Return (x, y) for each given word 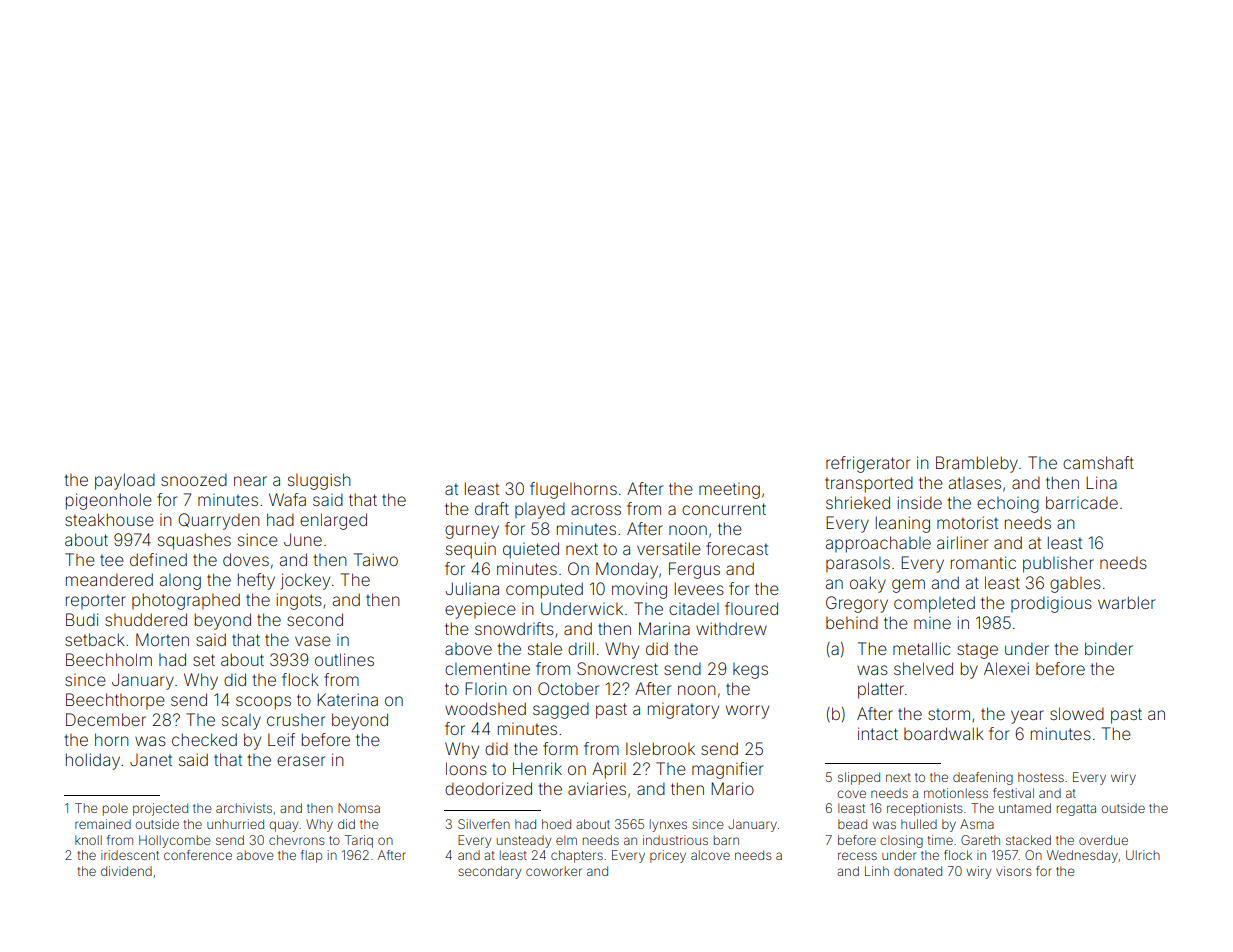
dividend (126, 871)
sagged (561, 711)
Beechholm (109, 659)
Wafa (287, 499)
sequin (471, 550)
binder (1109, 648)
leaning (903, 524)
